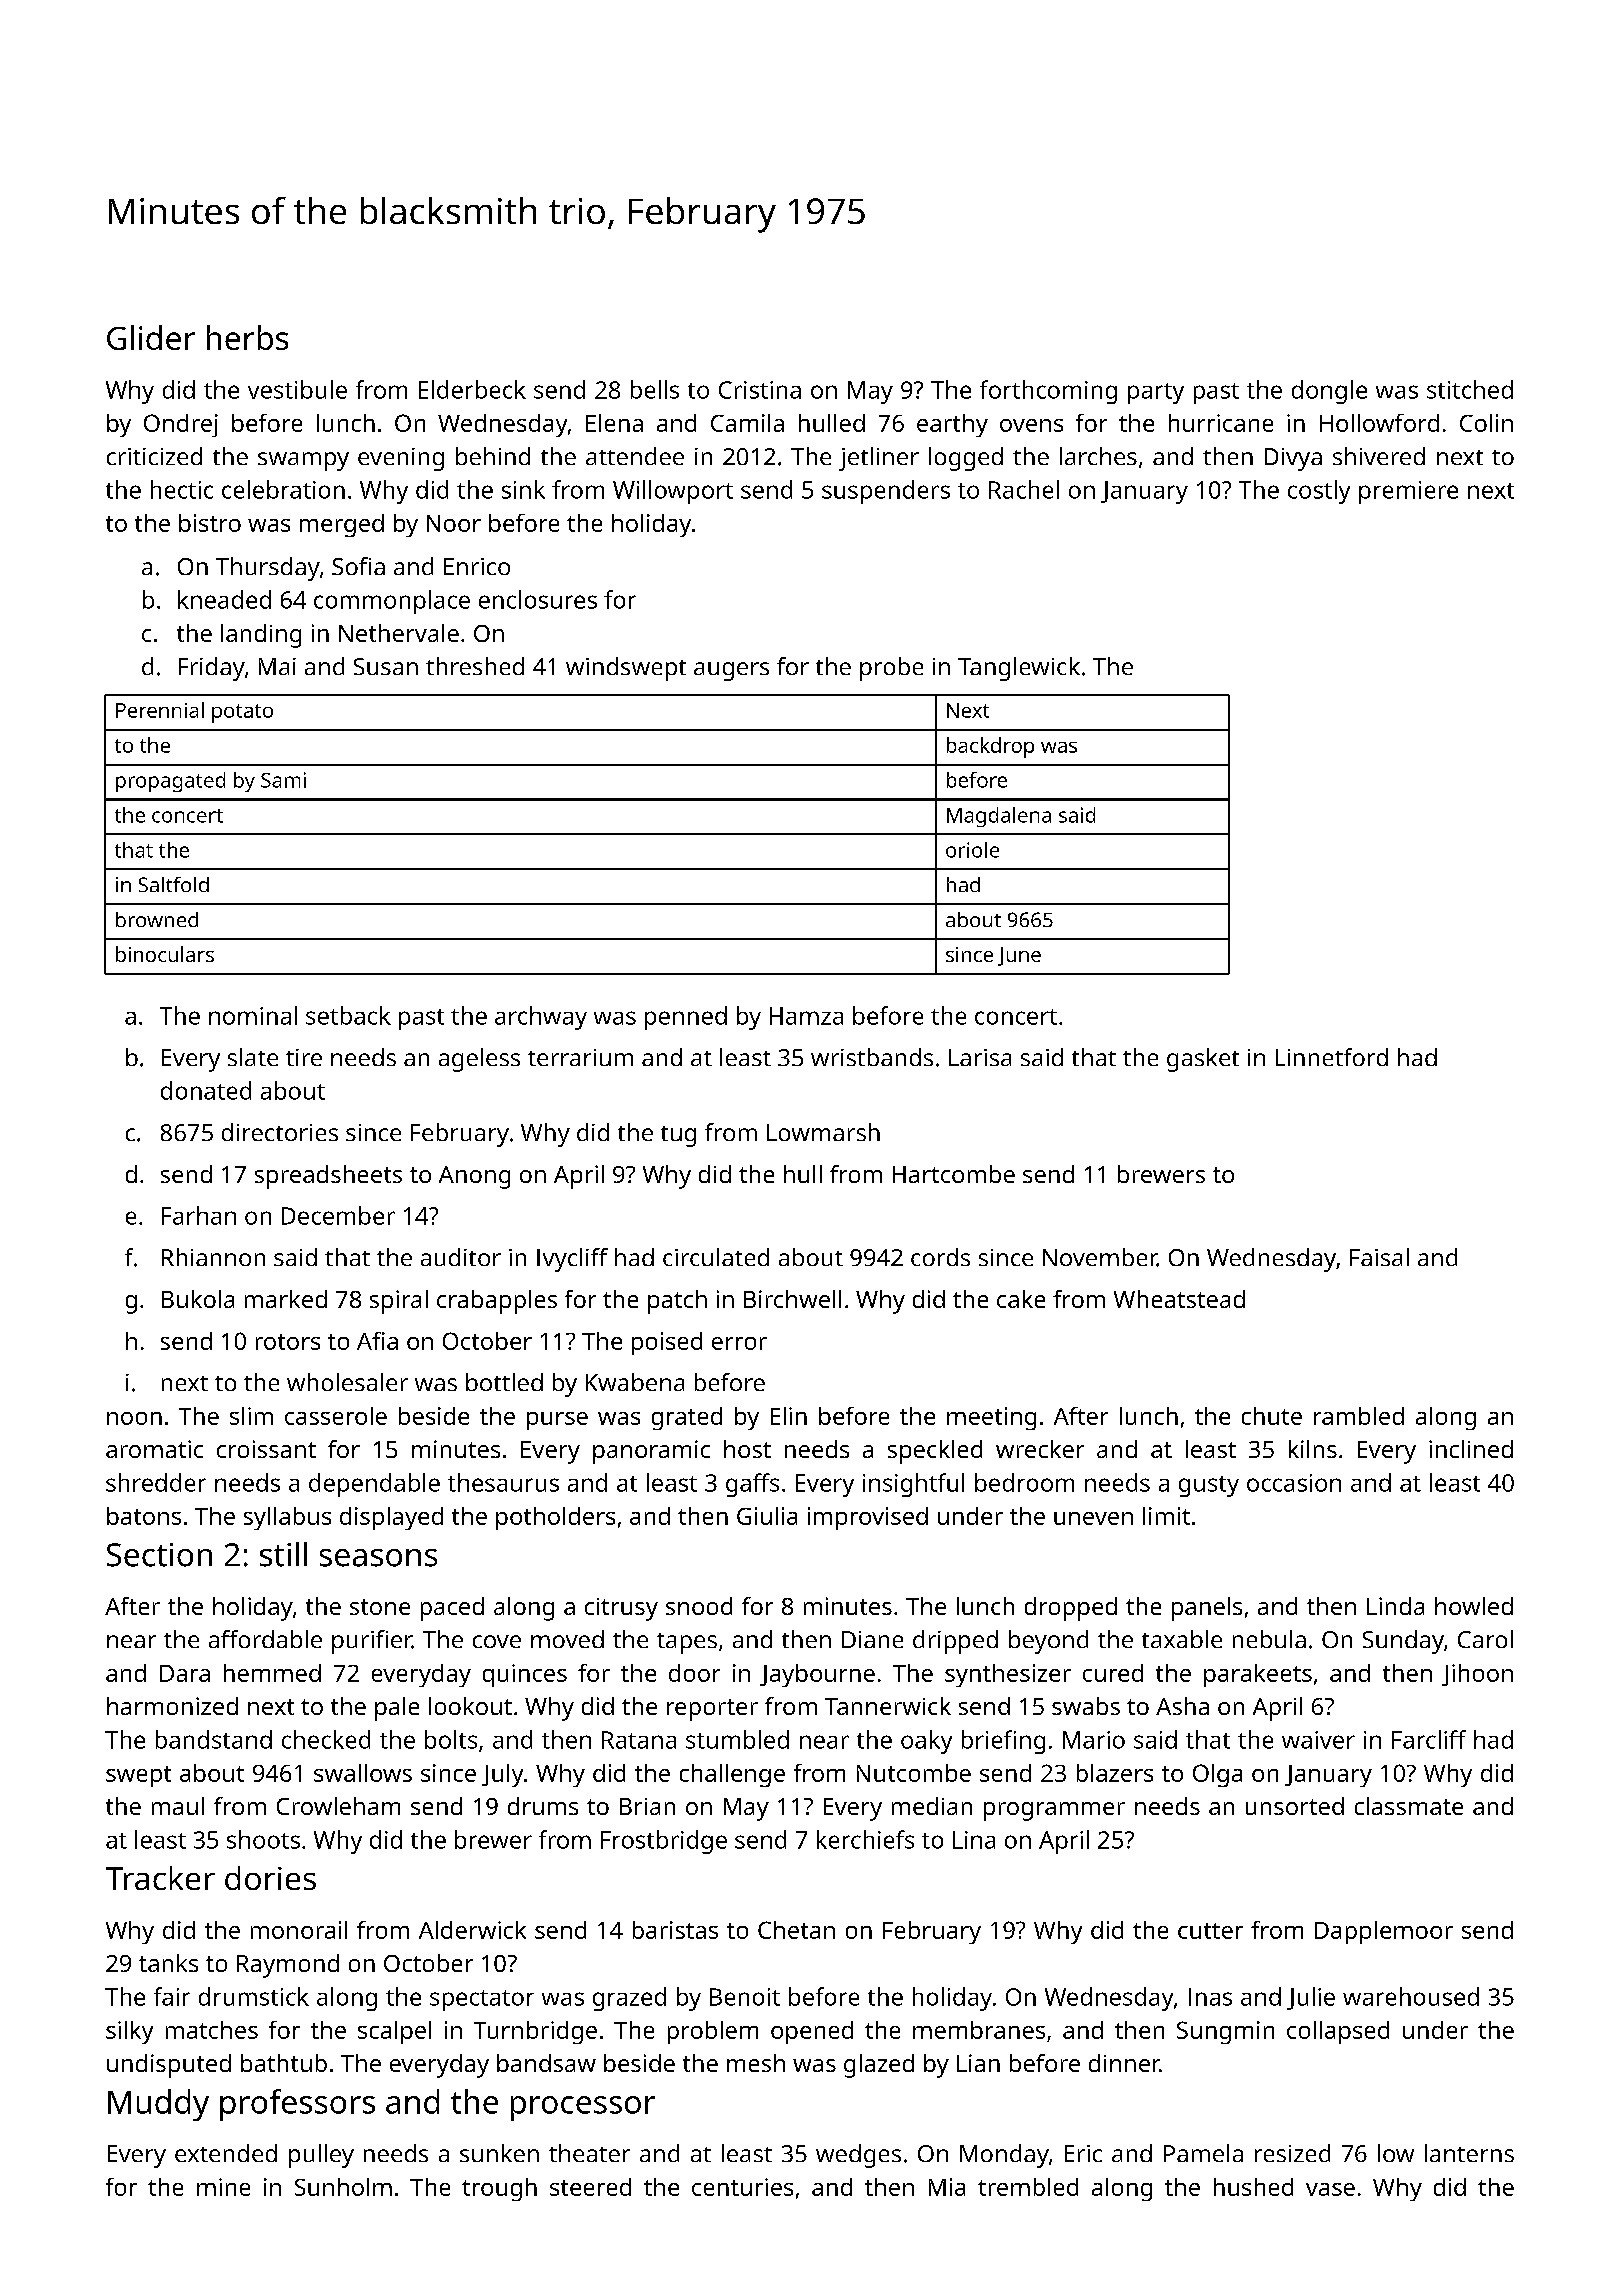 This screenshot has width=1620, height=2292. Describe the element at coordinates (1329, 392) in the screenshot. I see `dongle` at that location.
